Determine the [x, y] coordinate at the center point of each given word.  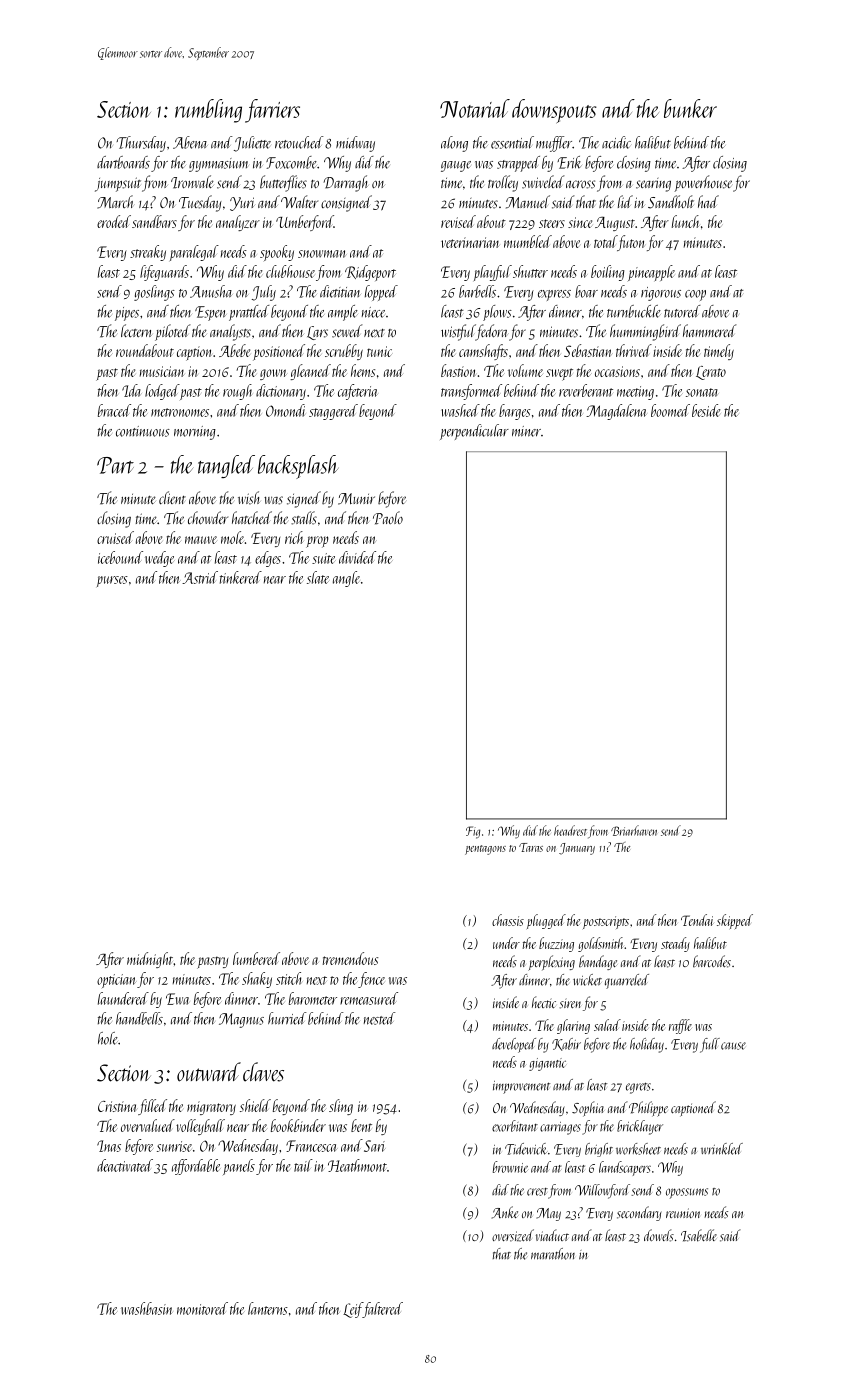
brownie [510, 1167]
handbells [139, 1018]
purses [112, 581]
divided [357, 557]
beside [706, 410]
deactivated [125, 1165]
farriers [272, 111]
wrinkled [722, 1149]
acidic [616, 142]
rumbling [208, 111]
